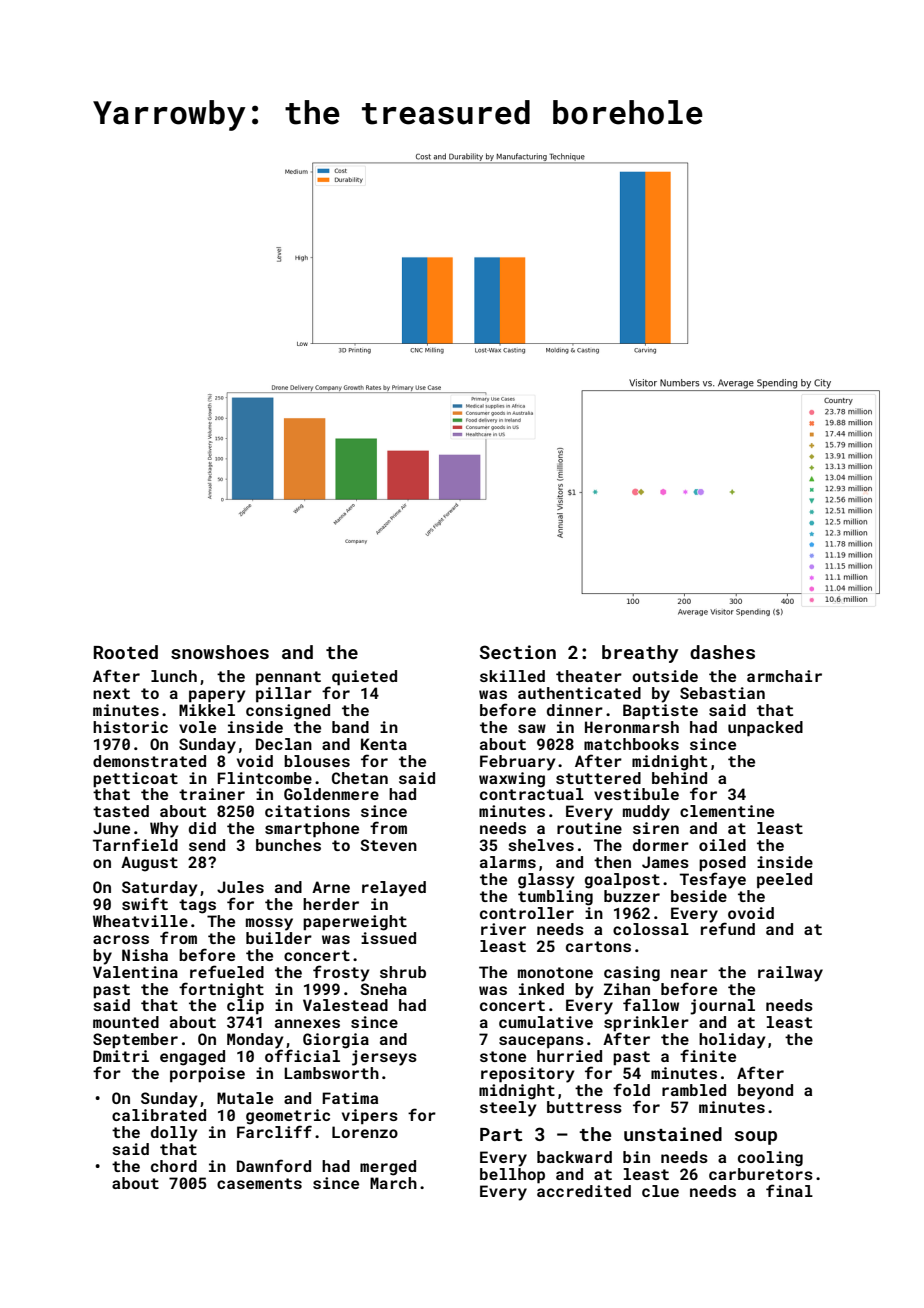 The height and width of the page is (1308, 924). What do you see at coordinates (207, 1075) in the page?
I see `porpoise` at bounding box center [207, 1075].
